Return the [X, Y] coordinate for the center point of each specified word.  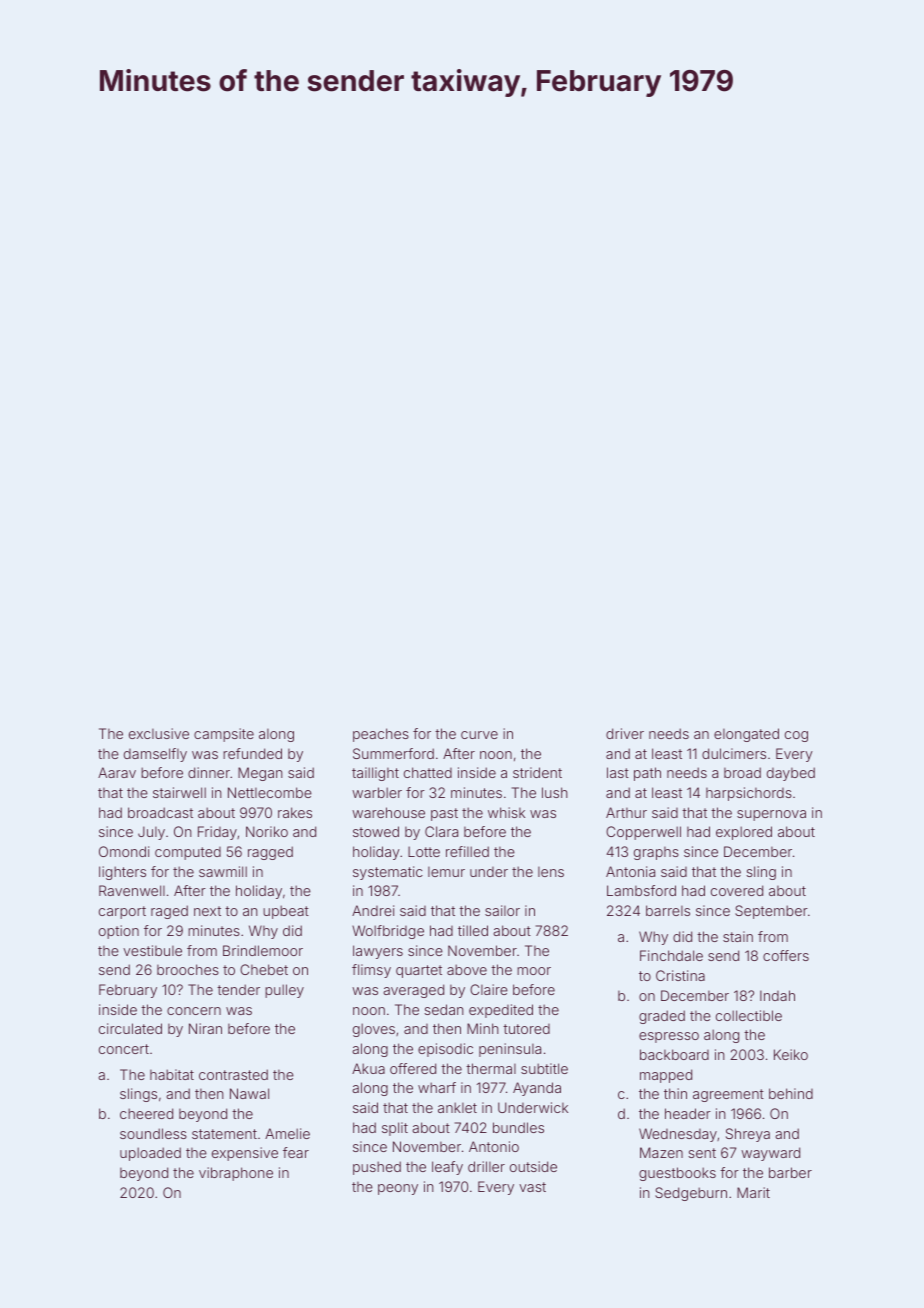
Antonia [630, 871]
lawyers [378, 952]
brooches [188, 969]
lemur [446, 871]
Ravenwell [132, 890]
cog [796, 736]
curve [479, 735]
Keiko [791, 1054]
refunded [252, 753]
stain [738, 936]
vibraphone [236, 1174]
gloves [374, 1030]
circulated [130, 1028]
